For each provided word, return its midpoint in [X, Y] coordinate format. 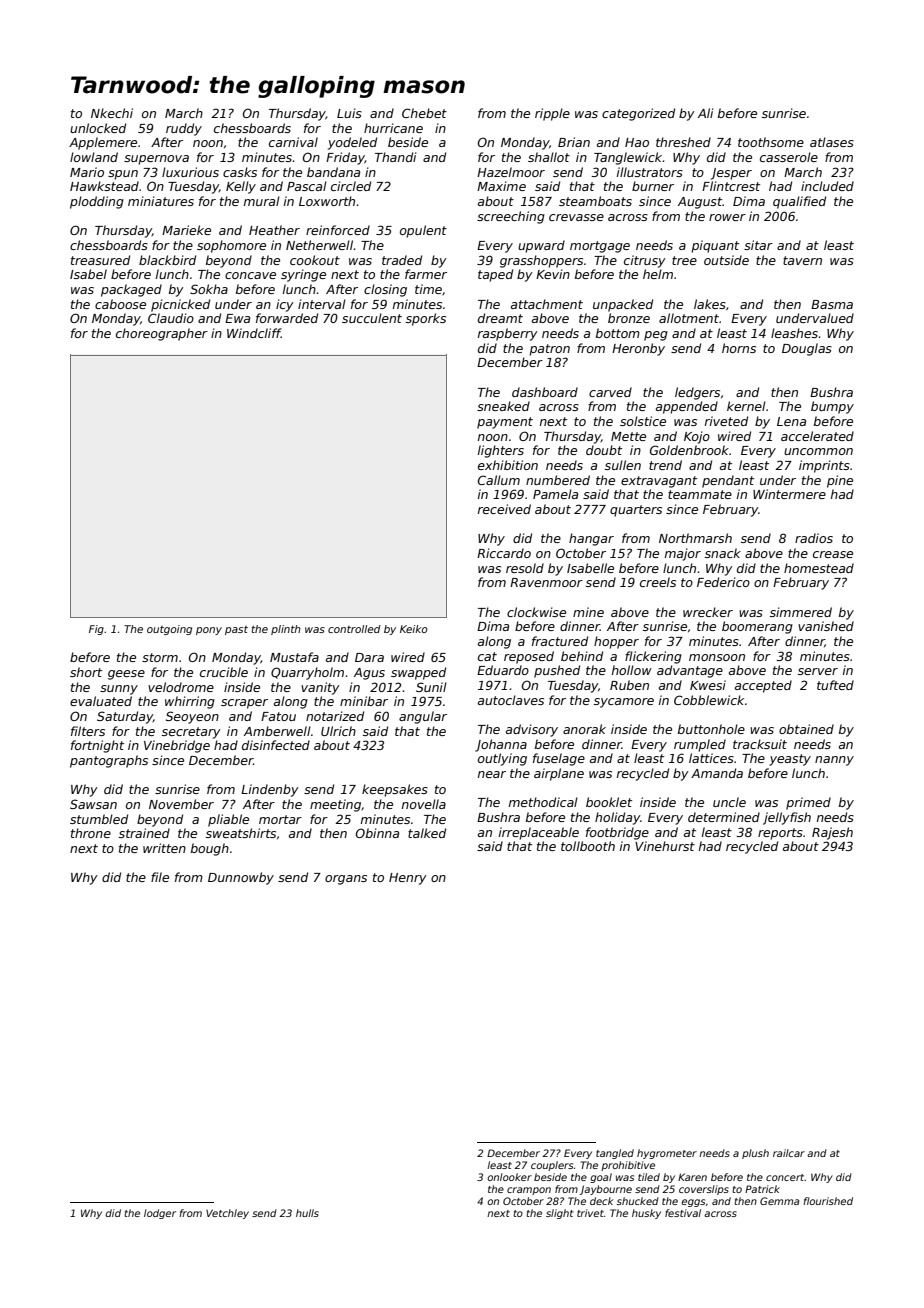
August [700, 203]
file [160, 877]
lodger [160, 1214]
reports [780, 834]
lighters [501, 451]
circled [351, 186]
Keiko [414, 629]
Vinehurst [665, 846]
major [683, 554]
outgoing [169, 630]
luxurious [190, 172]
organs [346, 880]
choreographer [162, 334]
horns [739, 348]
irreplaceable [539, 833]
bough [210, 849]
